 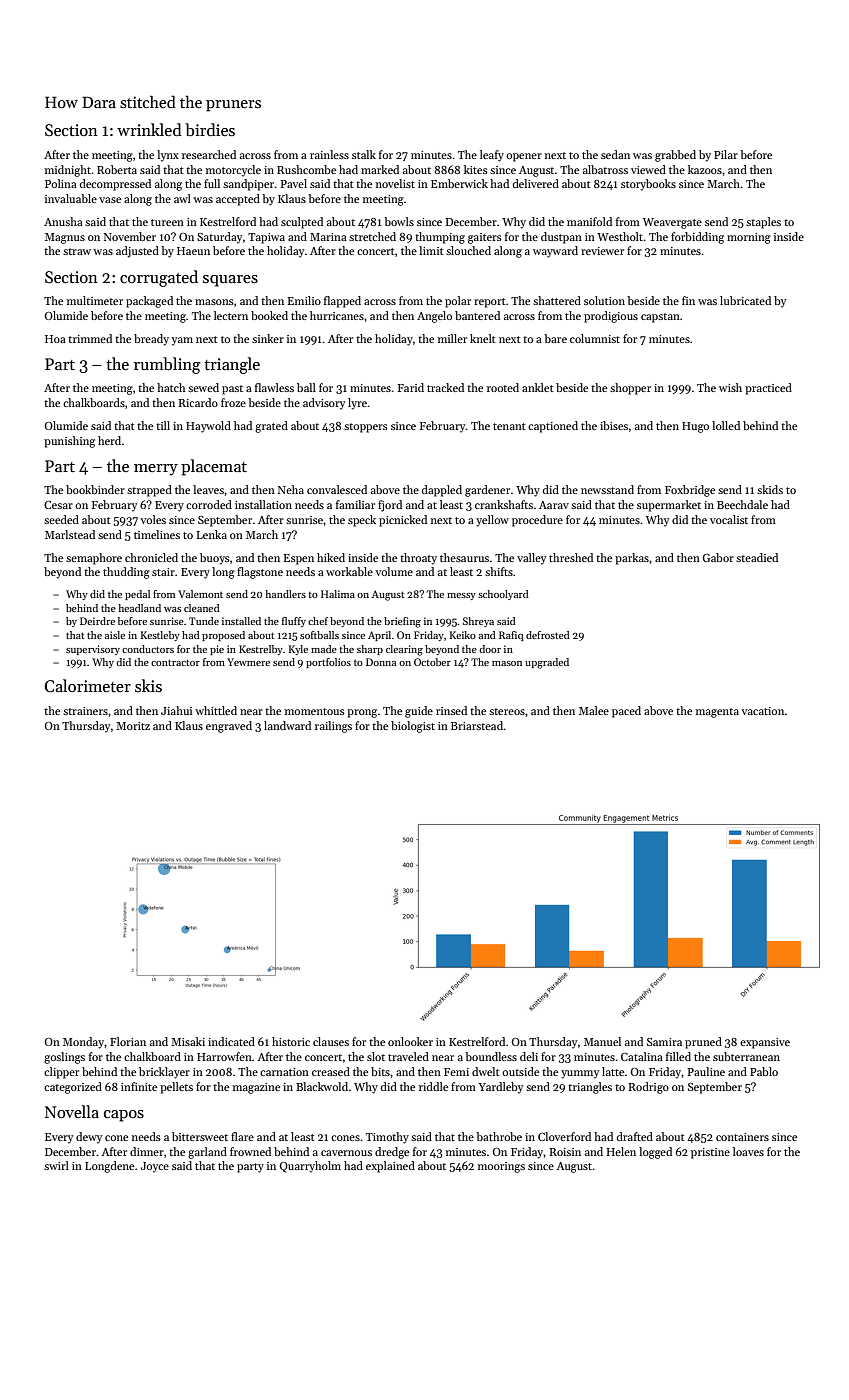 What do you see at coordinates (748, 1151) in the screenshot?
I see `loaves` at bounding box center [748, 1151].
